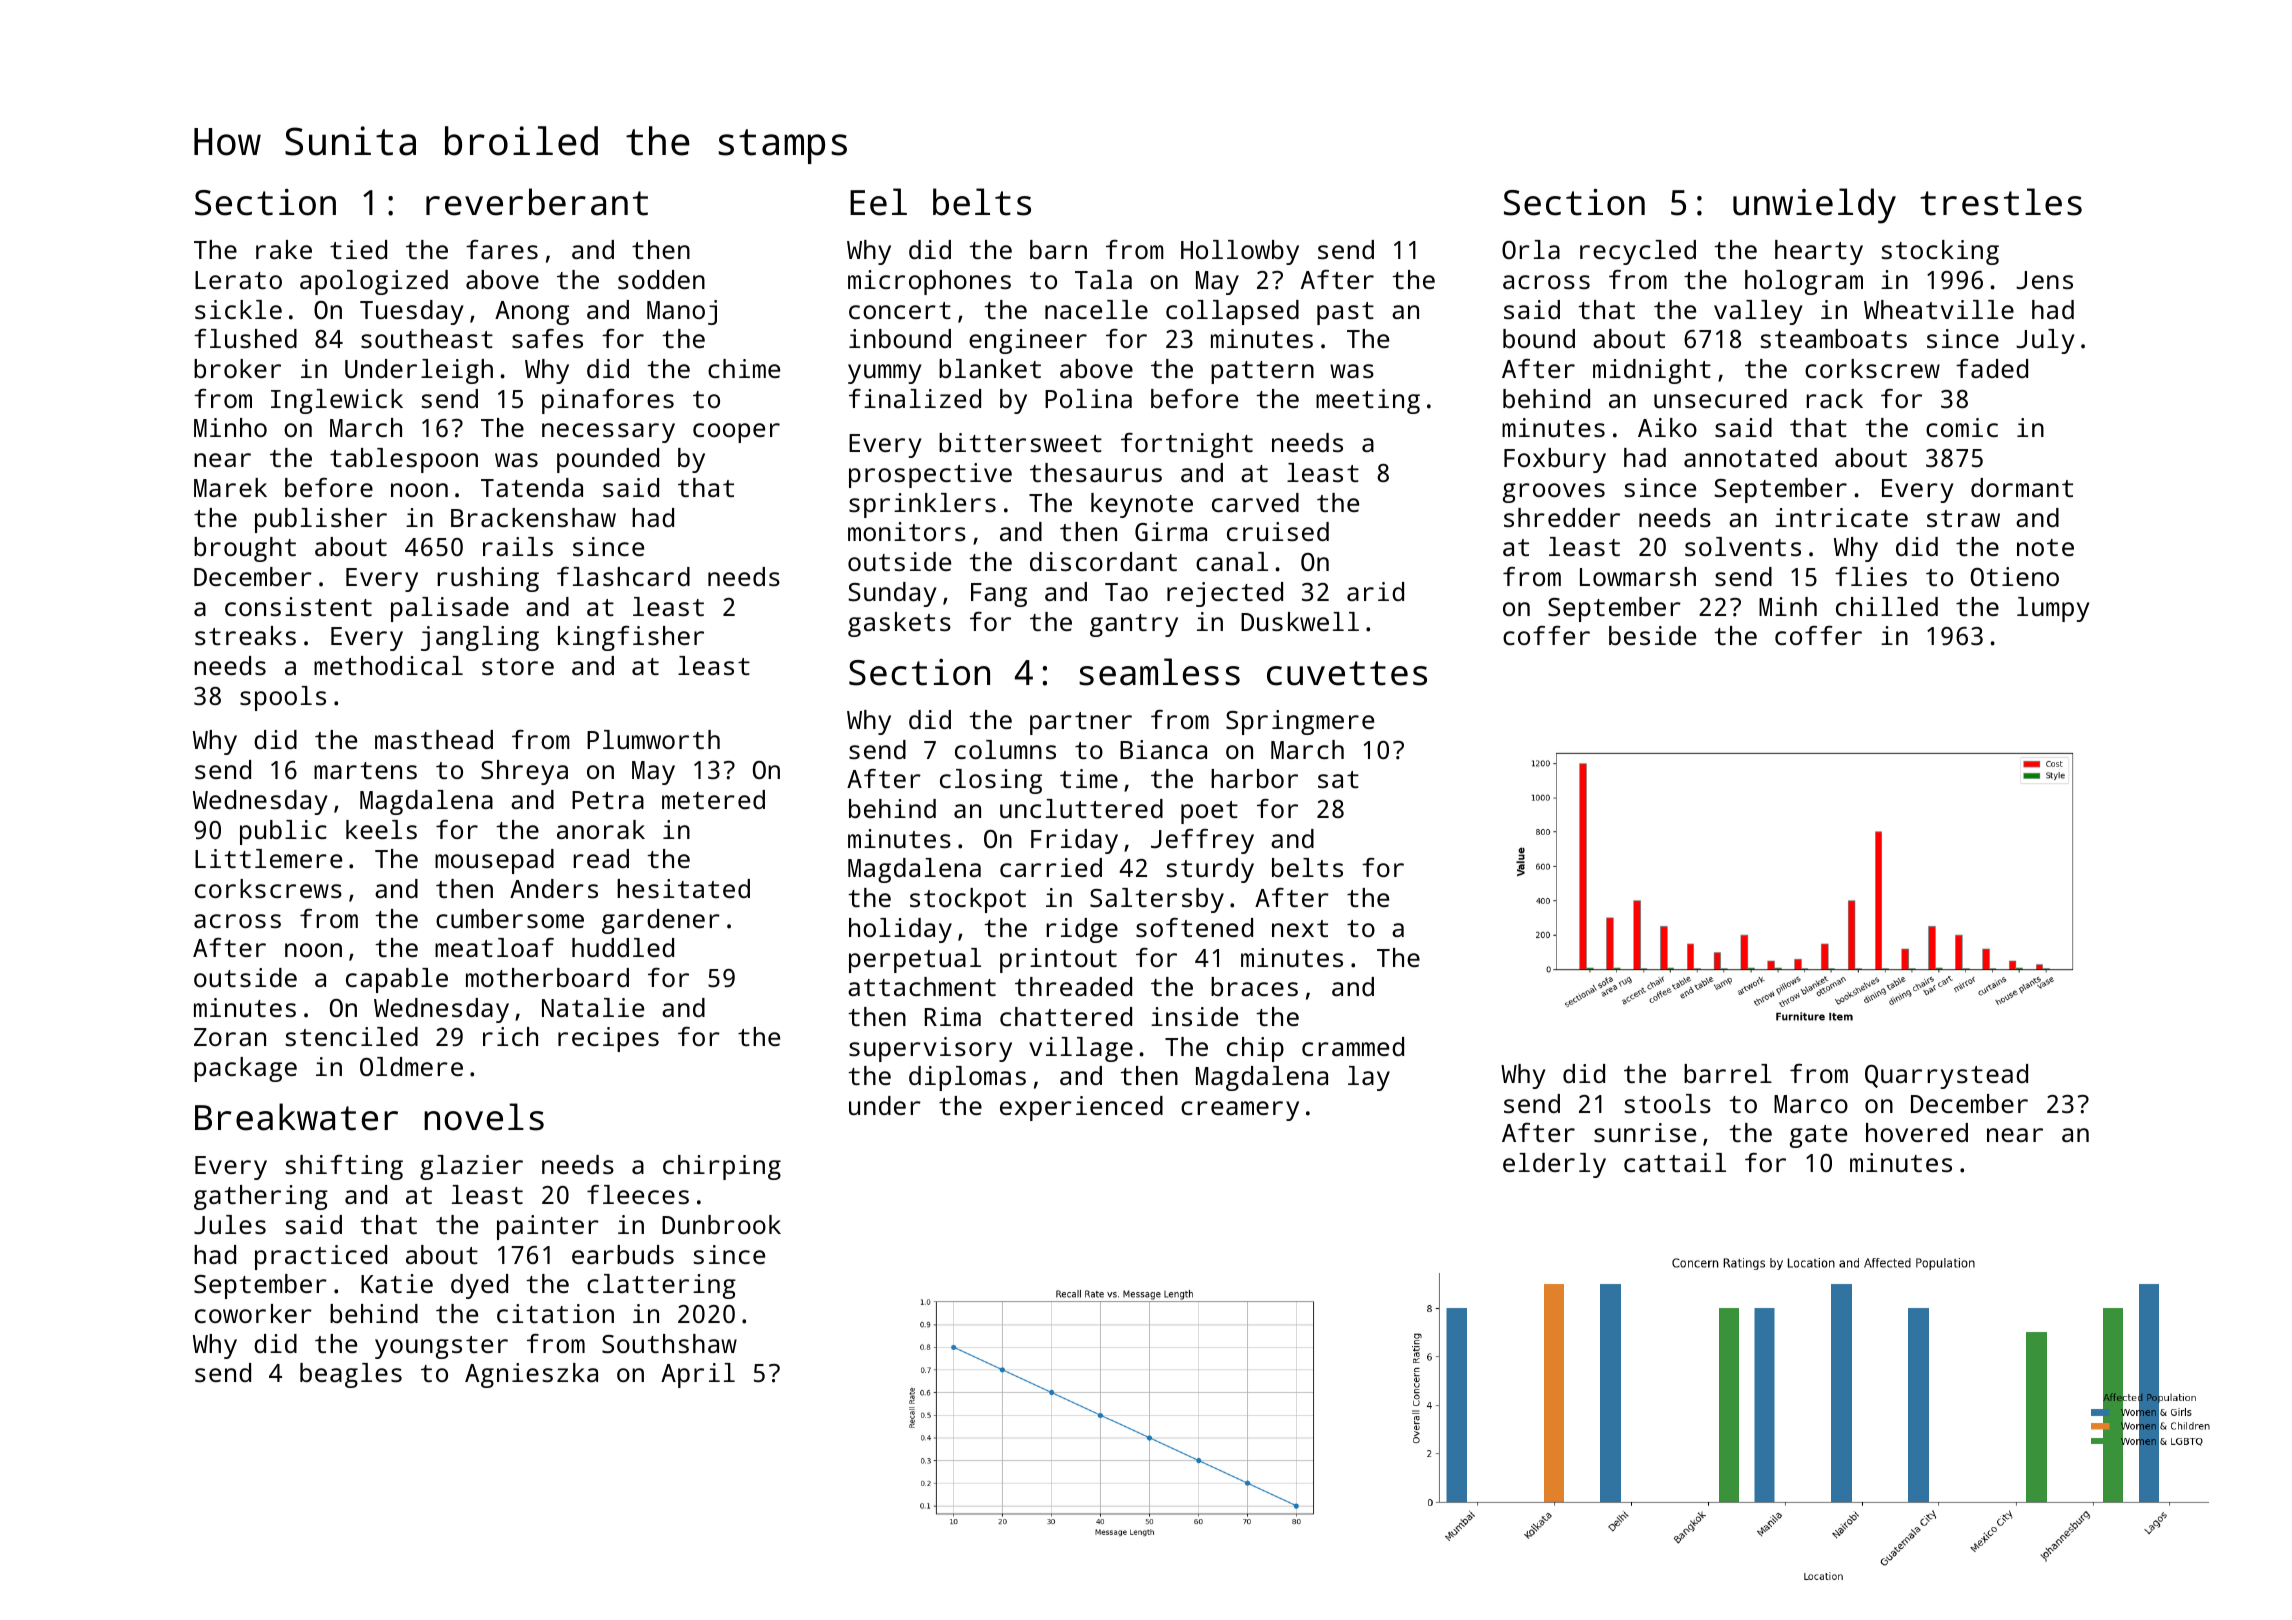  What do you see at coordinates (1209, 812) in the page?
I see `poet` at bounding box center [1209, 812].
